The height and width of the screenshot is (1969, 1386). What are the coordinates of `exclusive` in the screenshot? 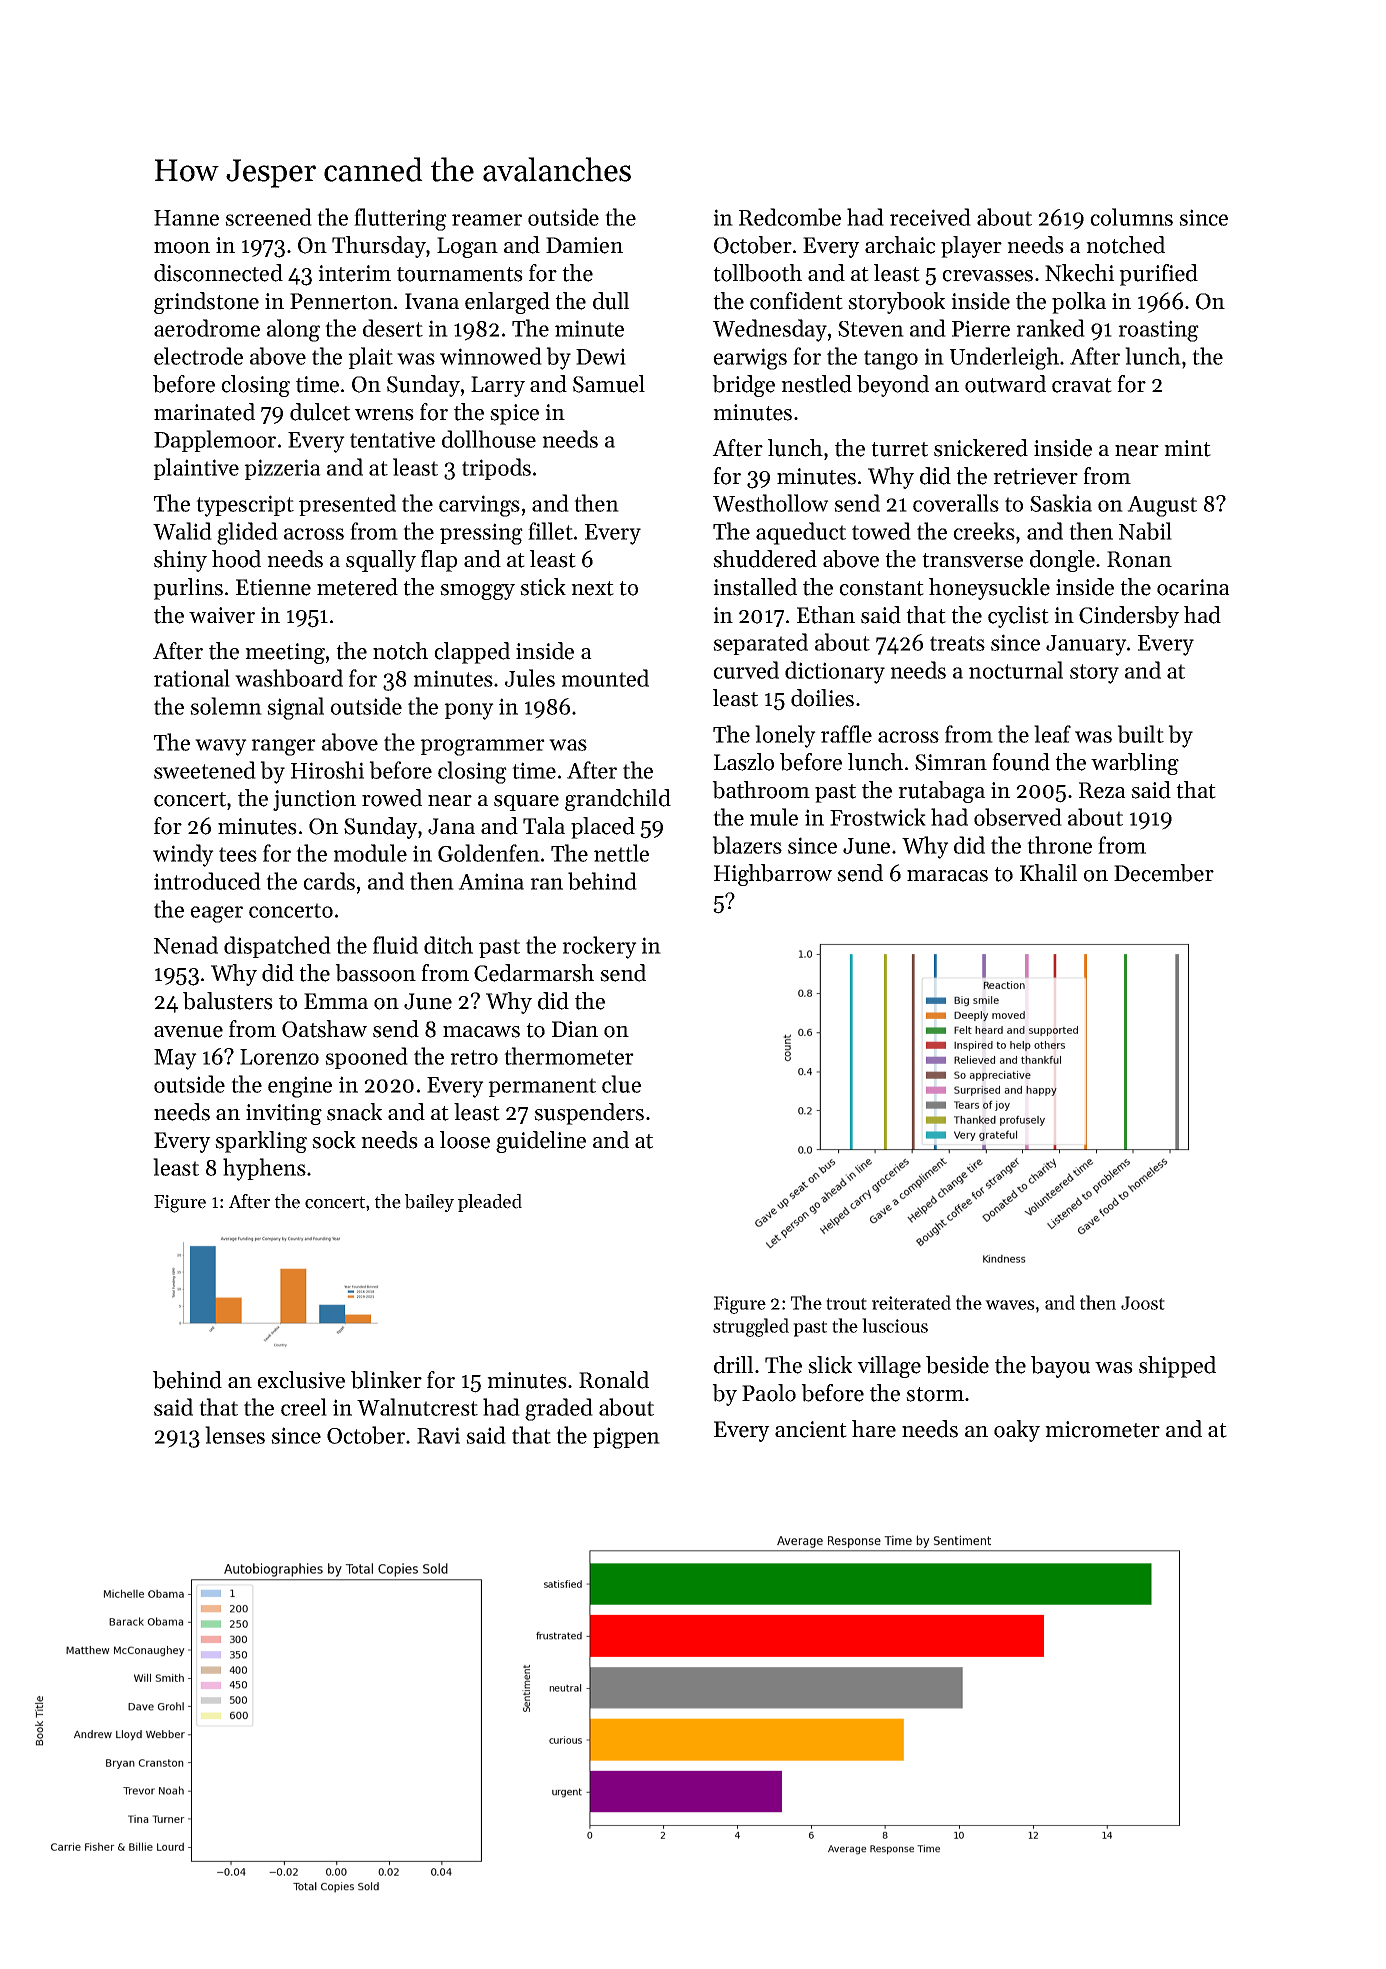 It's located at (301, 1380).
